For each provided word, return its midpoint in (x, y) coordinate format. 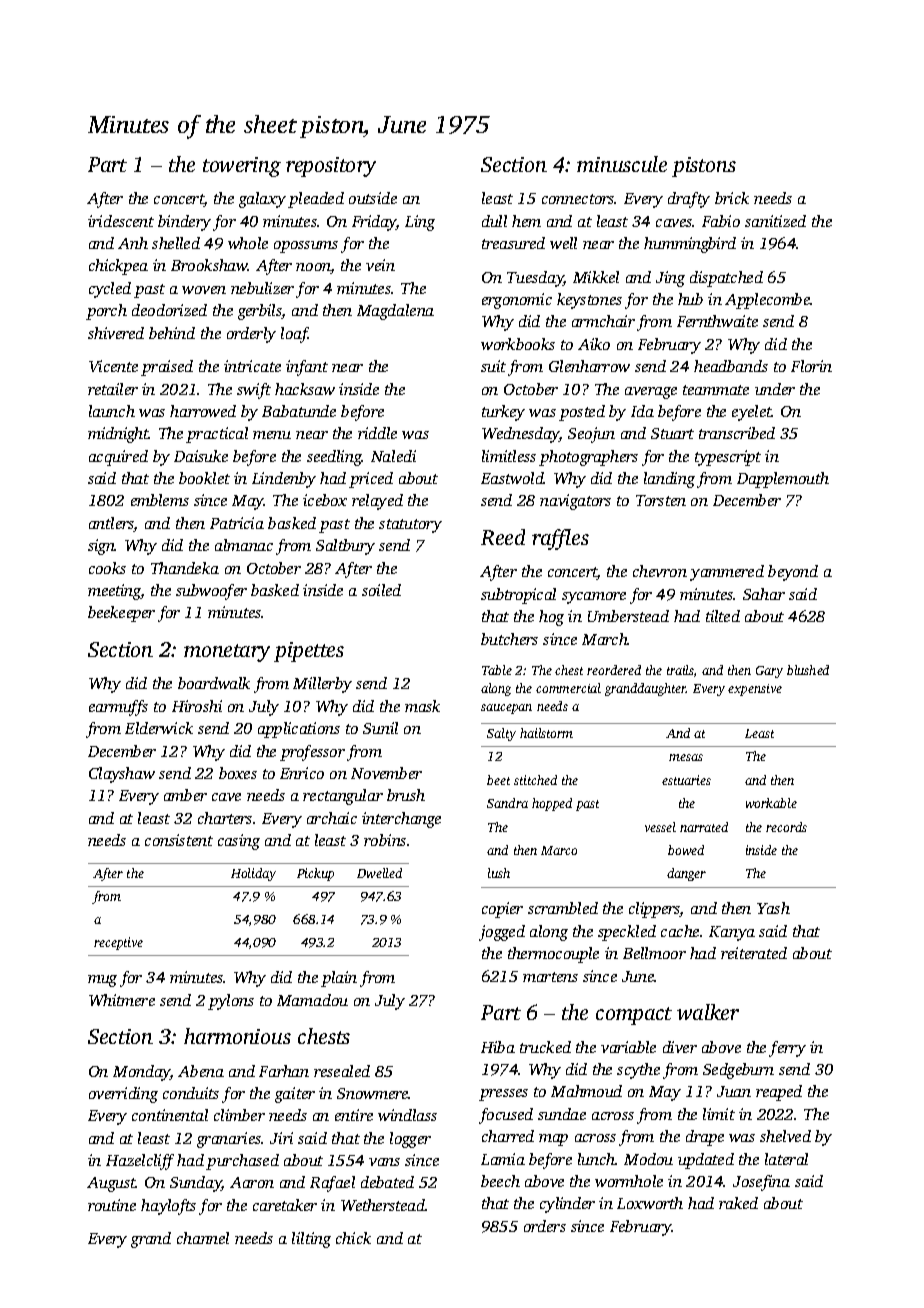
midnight (118, 435)
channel (203, 1238)
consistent (179, 840)
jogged (502, 933)
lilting (311, 1240)
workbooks (518, 344)
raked (738, 1203)
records (786, 827)
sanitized (775, 221)
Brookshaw (209, 265)
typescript (728, 458)
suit (493, 366)
